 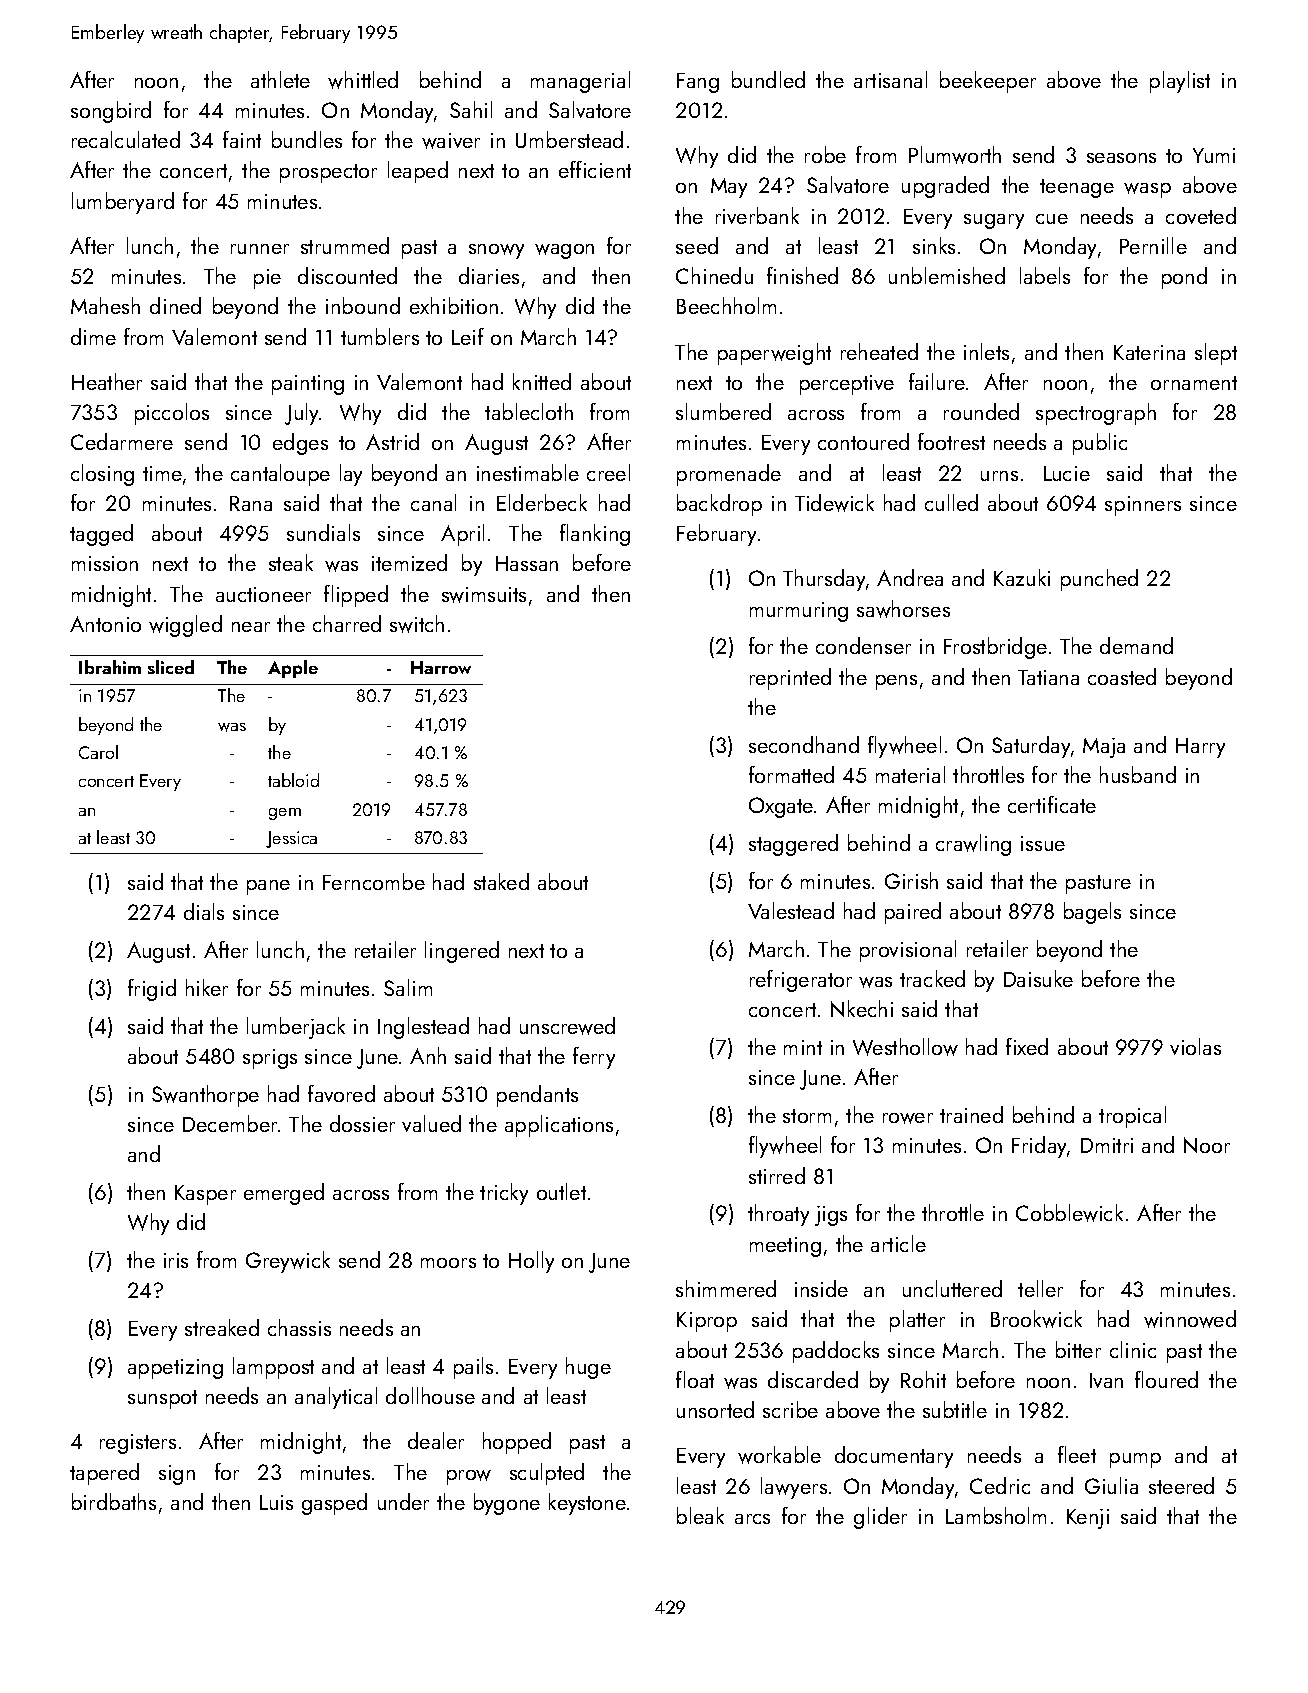 What do you see at coordinates (98, 752) in the screenshot?
I see `Carol` at bounding box center [98, 752].
